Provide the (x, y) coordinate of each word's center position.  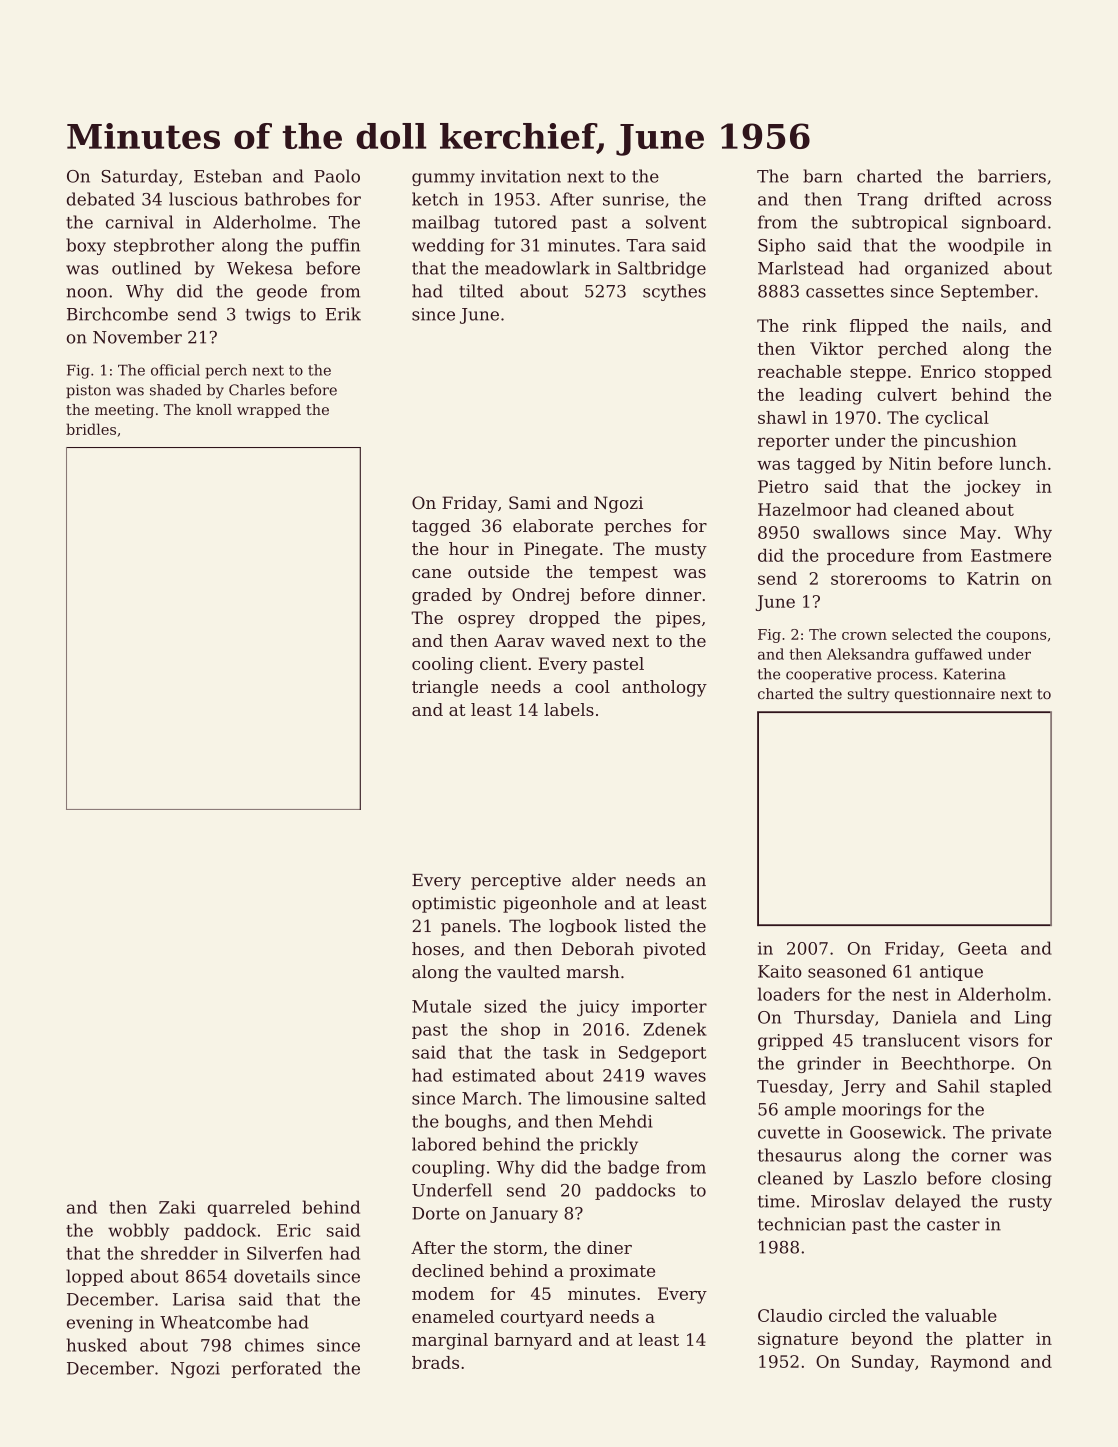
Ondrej (540, 596)
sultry (868, 695)
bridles (91, 429)
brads (435, 1362)
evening (100, 1324)
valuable (961, 1315)
